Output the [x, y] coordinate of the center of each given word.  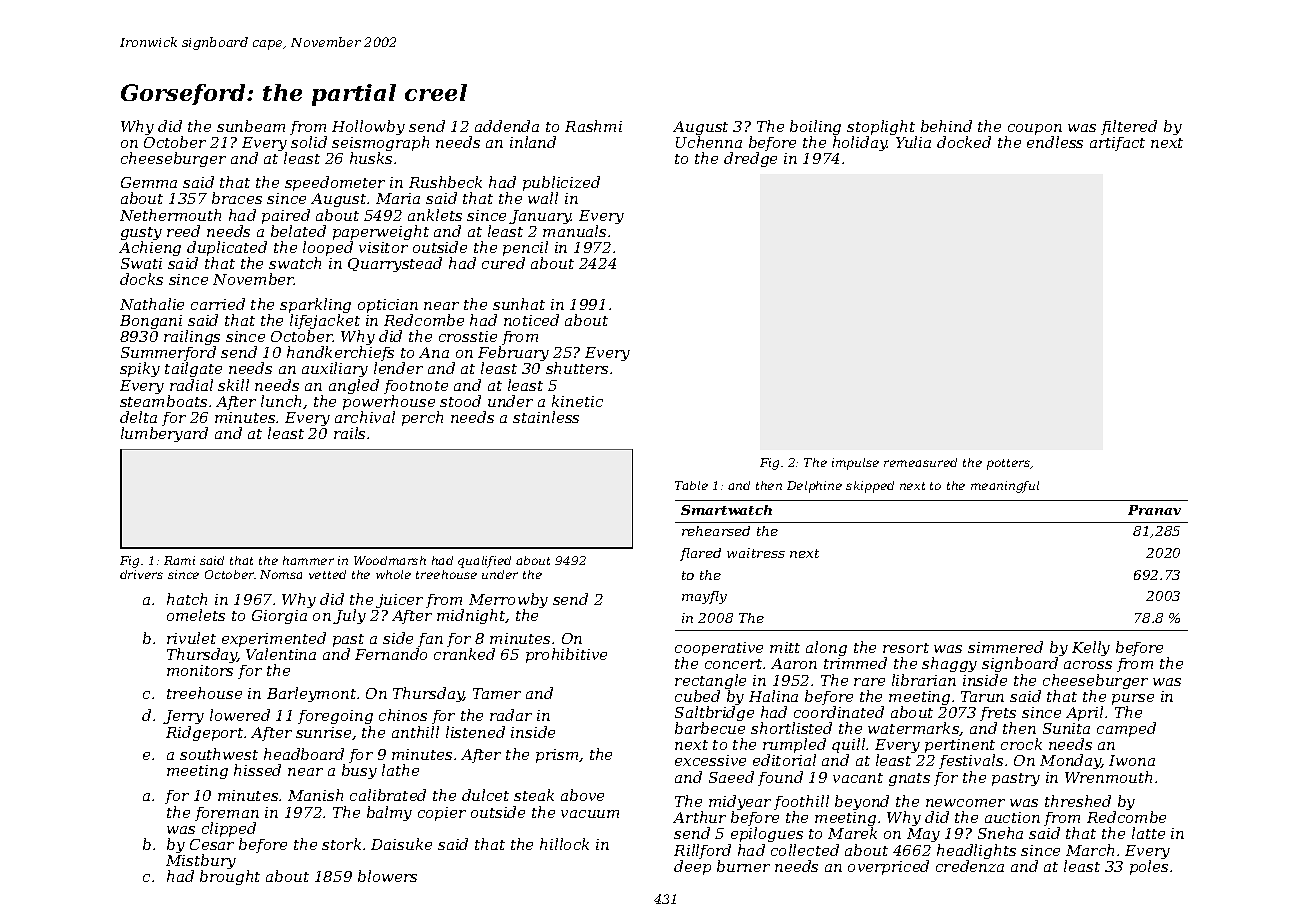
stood [460, 401]
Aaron [794, 663]
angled [354, 386]
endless [1055, 142]
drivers [141, 574]
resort [906, 648]
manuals [574, 231]
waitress [756, 553]
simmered [1005, 647]
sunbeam [251, 126]
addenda [507, 126]
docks [141, 279]
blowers [387, 876]
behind [946, 126]
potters [1009, 464]
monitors [200, 670]
